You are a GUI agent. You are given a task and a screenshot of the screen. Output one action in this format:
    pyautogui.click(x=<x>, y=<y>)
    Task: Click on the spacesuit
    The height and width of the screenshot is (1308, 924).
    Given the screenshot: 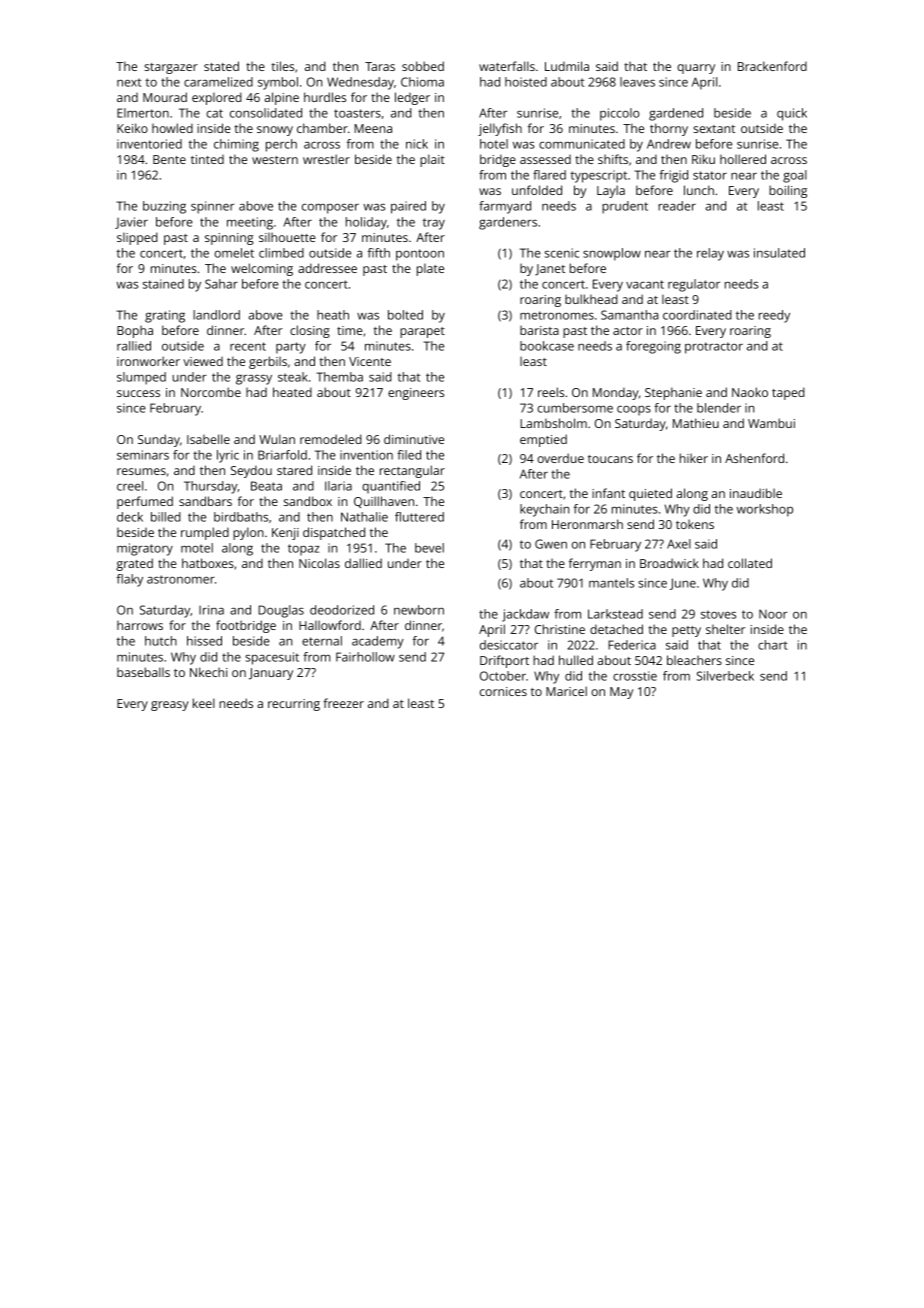 What is the action you would take?
    pyautogui.click(x=272, y=658)
